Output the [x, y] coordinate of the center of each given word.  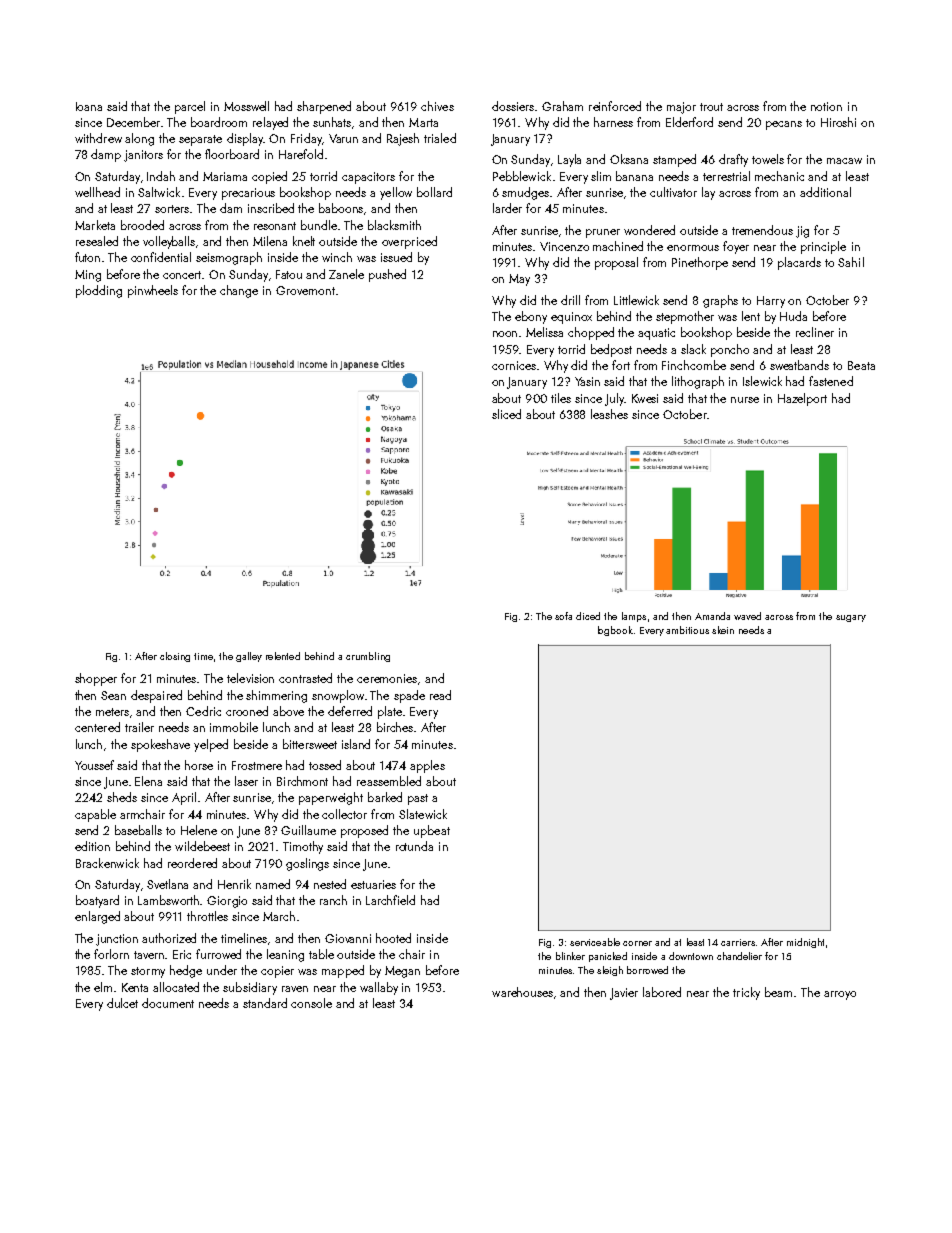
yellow [396, 193]
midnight [805, 943]
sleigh [610, 971]
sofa [563, 616]
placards [799, 263]
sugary [851, 618]
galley [249, 657]
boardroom [219, 122]
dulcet [122, 1003]
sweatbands [799, 365]
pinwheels [153, 291]
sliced [506, 414]
